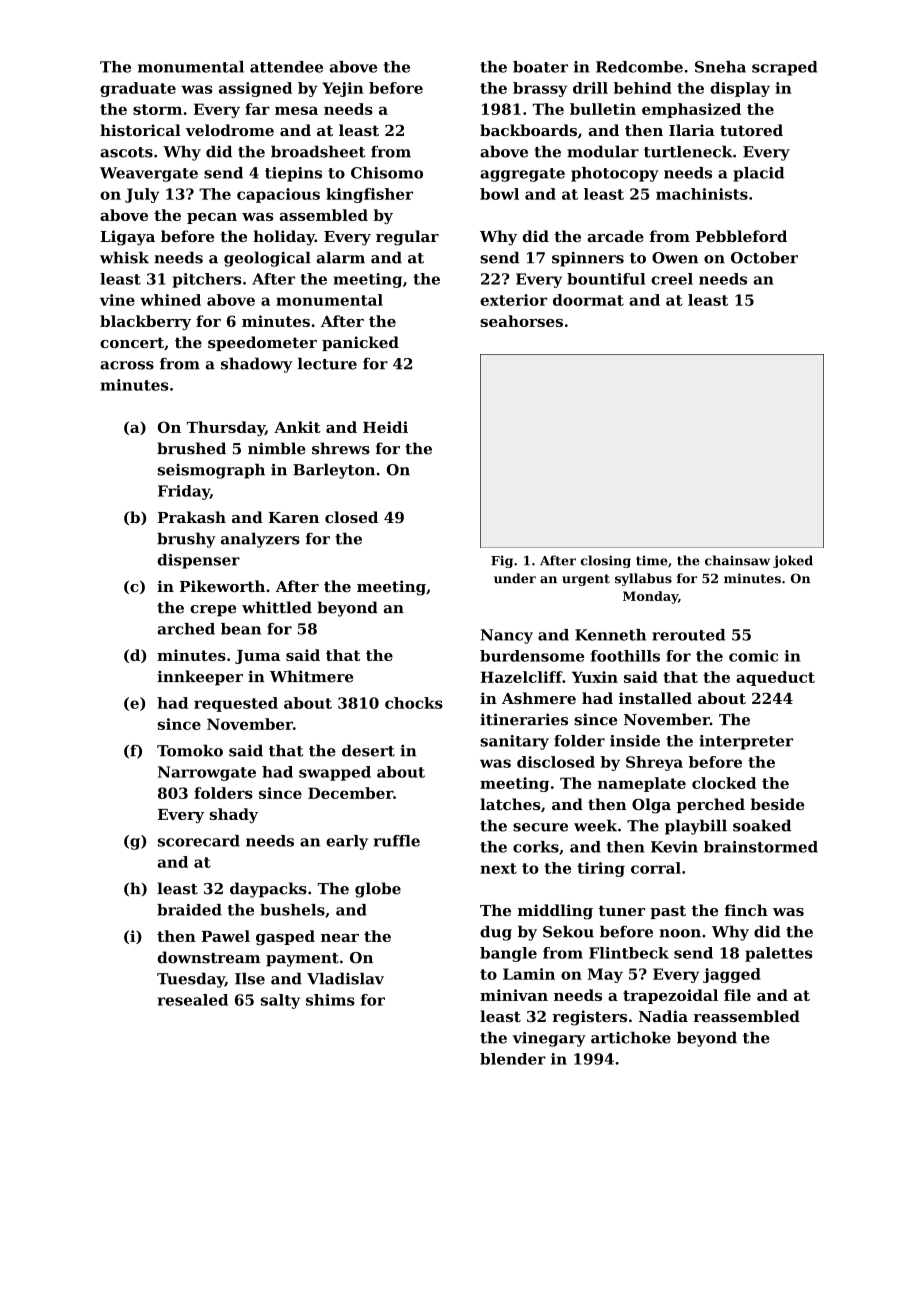 The image size is (924, 1308). What do you see at coordinates (193, 1000) in the page?
I see `resealed` at bounding box center [193, 1000].
